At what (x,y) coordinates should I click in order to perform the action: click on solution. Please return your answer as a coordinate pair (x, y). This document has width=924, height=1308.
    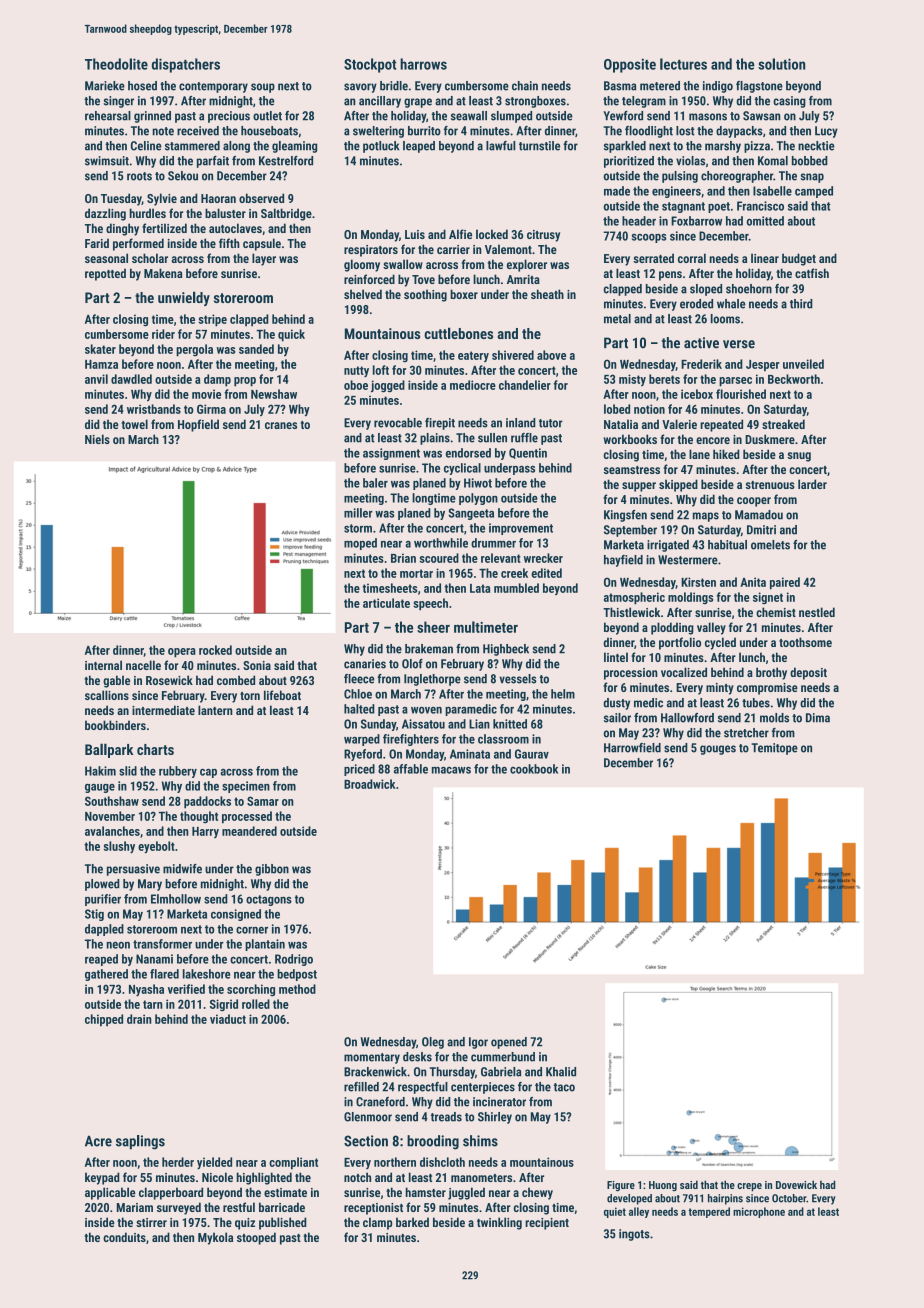
    Looking at the image, I should click on (781, 64).
